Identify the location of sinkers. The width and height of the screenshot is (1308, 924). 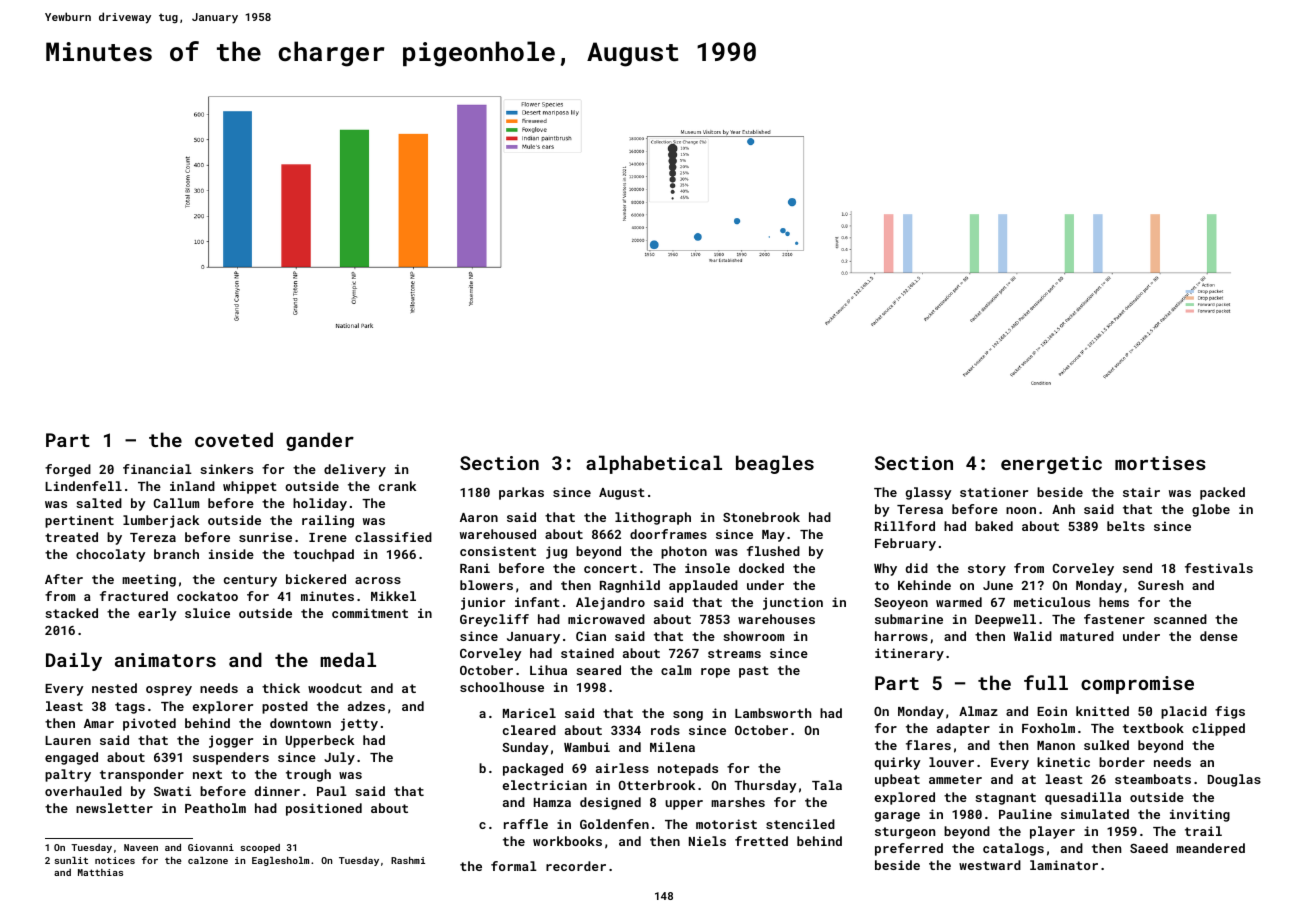
(226, 469).
